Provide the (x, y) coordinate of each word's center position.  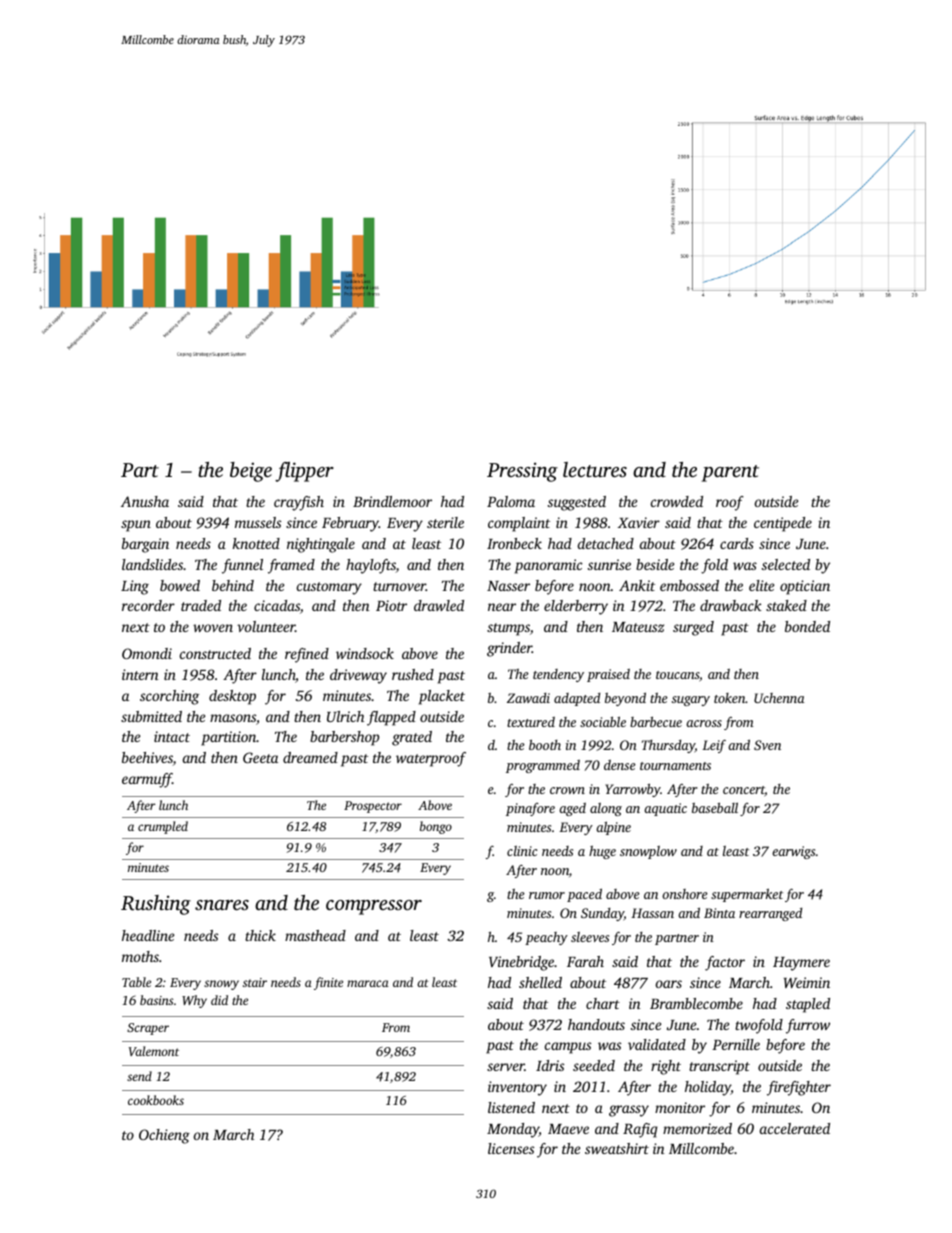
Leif (714, 746)
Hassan (652, 913)
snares (222, 905)
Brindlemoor (392, 501)
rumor (547, 895)
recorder (148, 605)
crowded (677, 501)
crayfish (299, 503)
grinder (509, 649)
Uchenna (779, 698)
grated (412, 738)
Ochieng (164, 1136)
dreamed (310, 757)
